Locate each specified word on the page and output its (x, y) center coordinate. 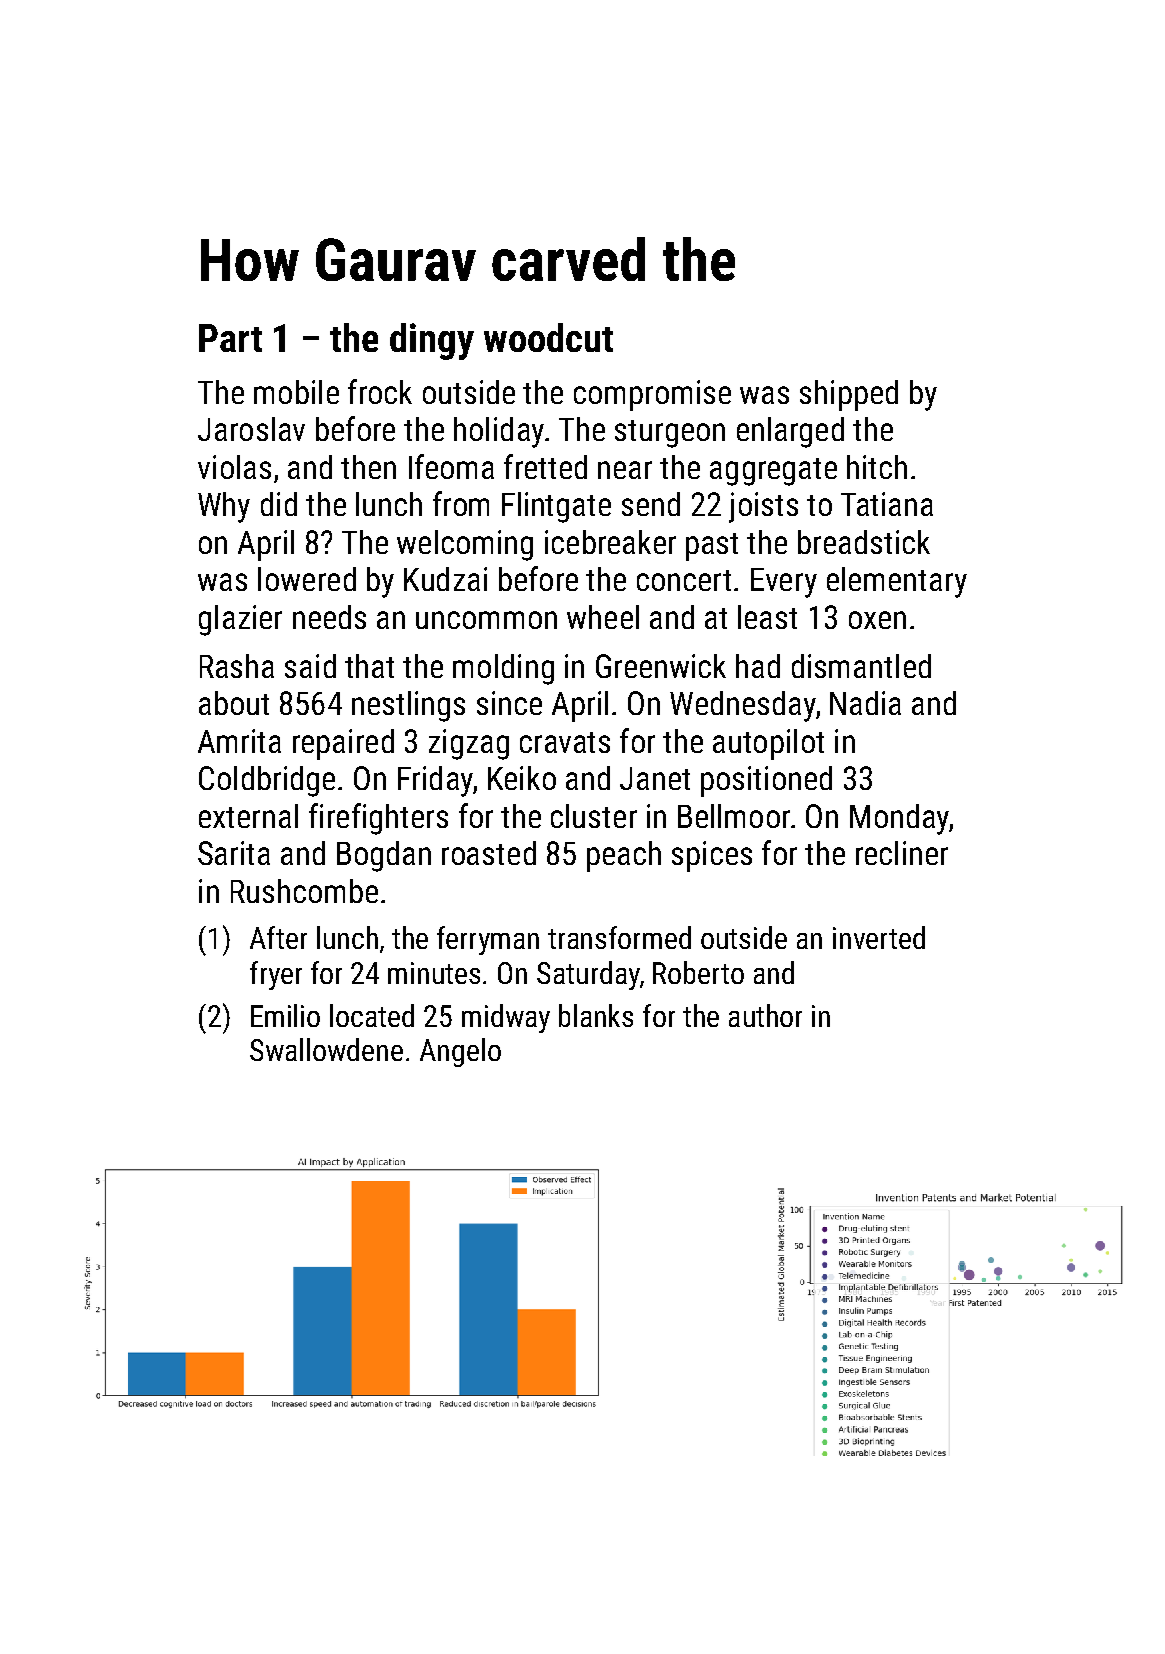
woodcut (548, 337)
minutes (434, 973)
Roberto (698, 972)
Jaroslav (251, 429)
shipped (849, 395)
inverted (879, 937)
